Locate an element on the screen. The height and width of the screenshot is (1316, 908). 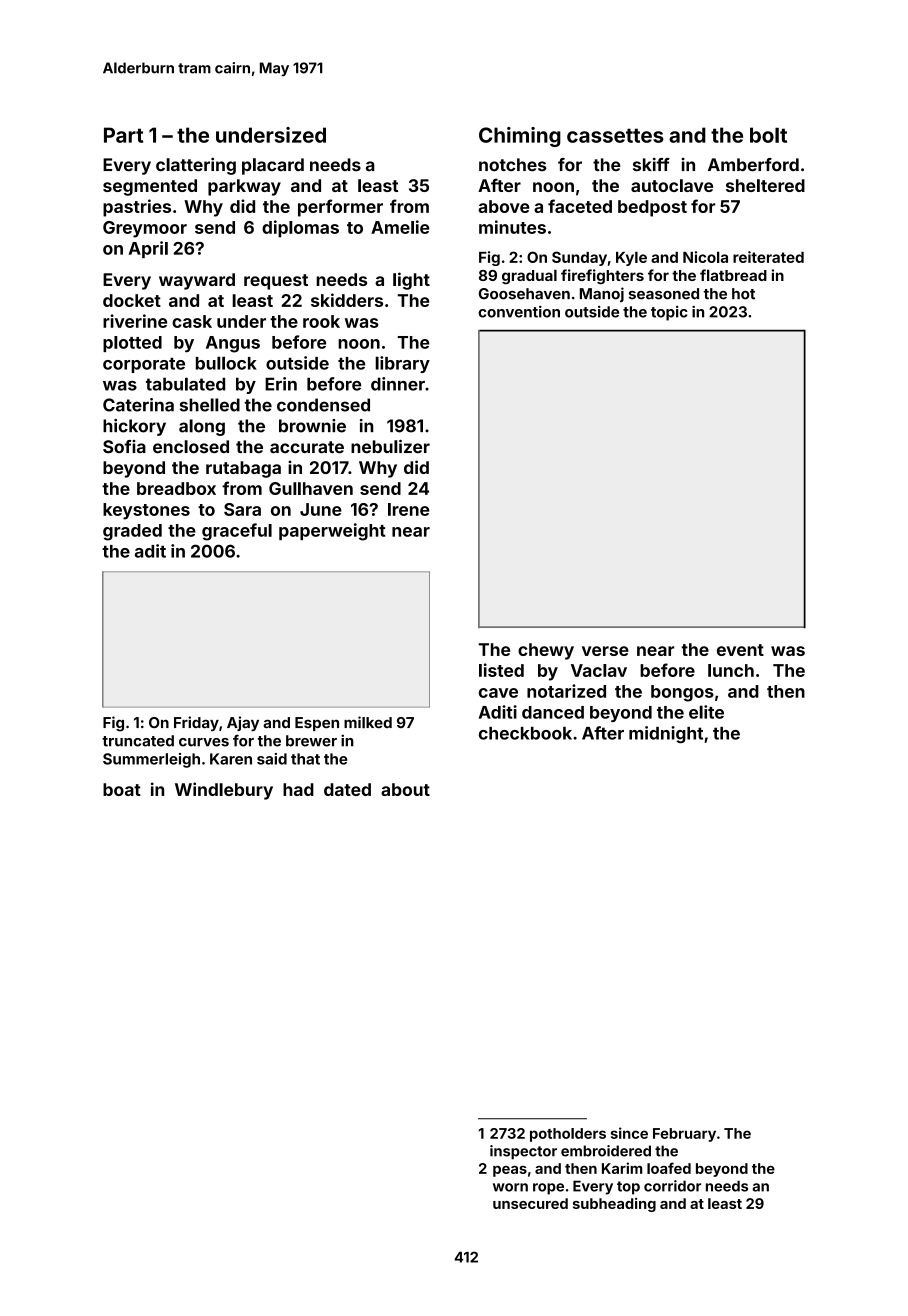
Friday is located at coordinates (196, 723).
